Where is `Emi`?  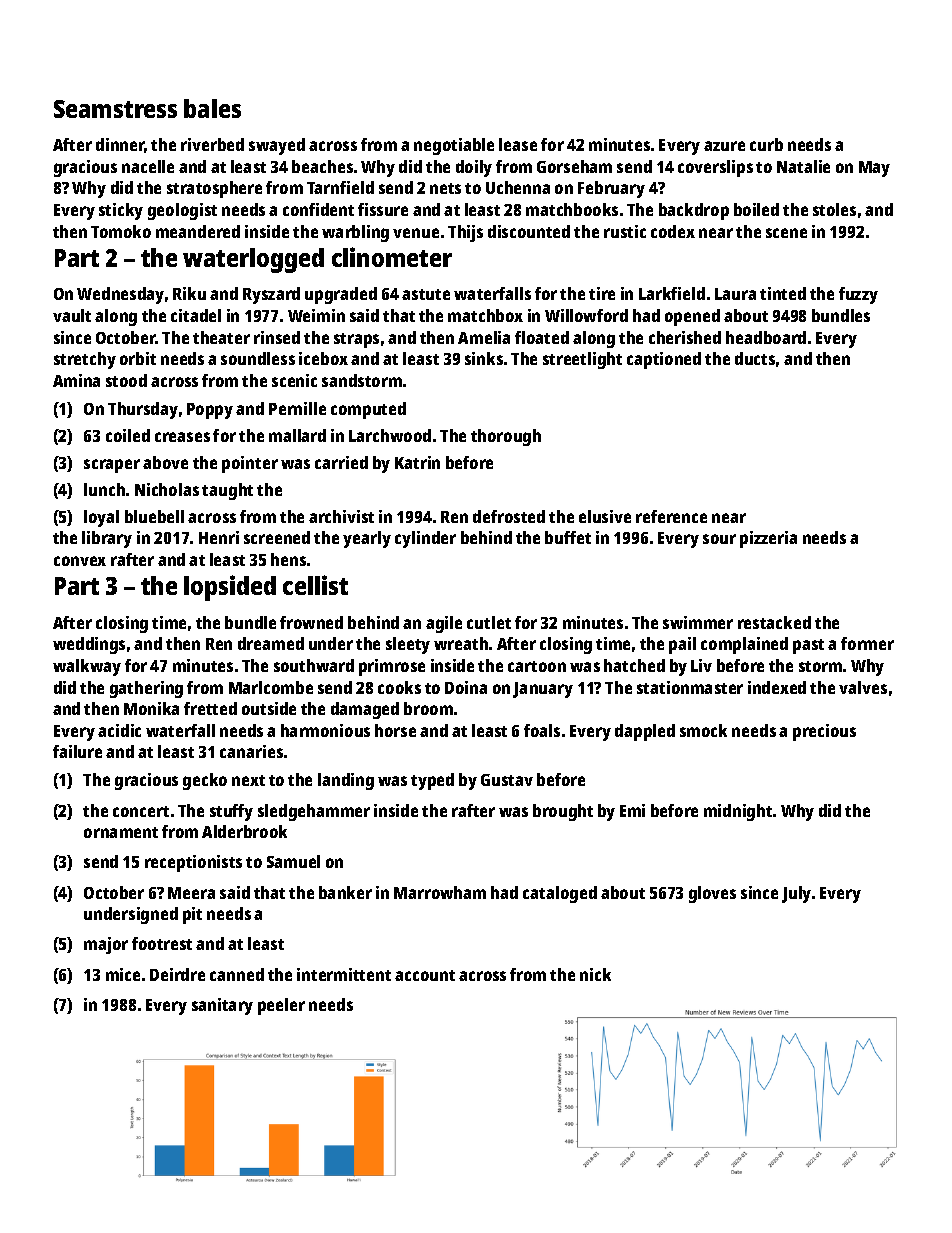 Emi is located at coordinates (632, 810).
